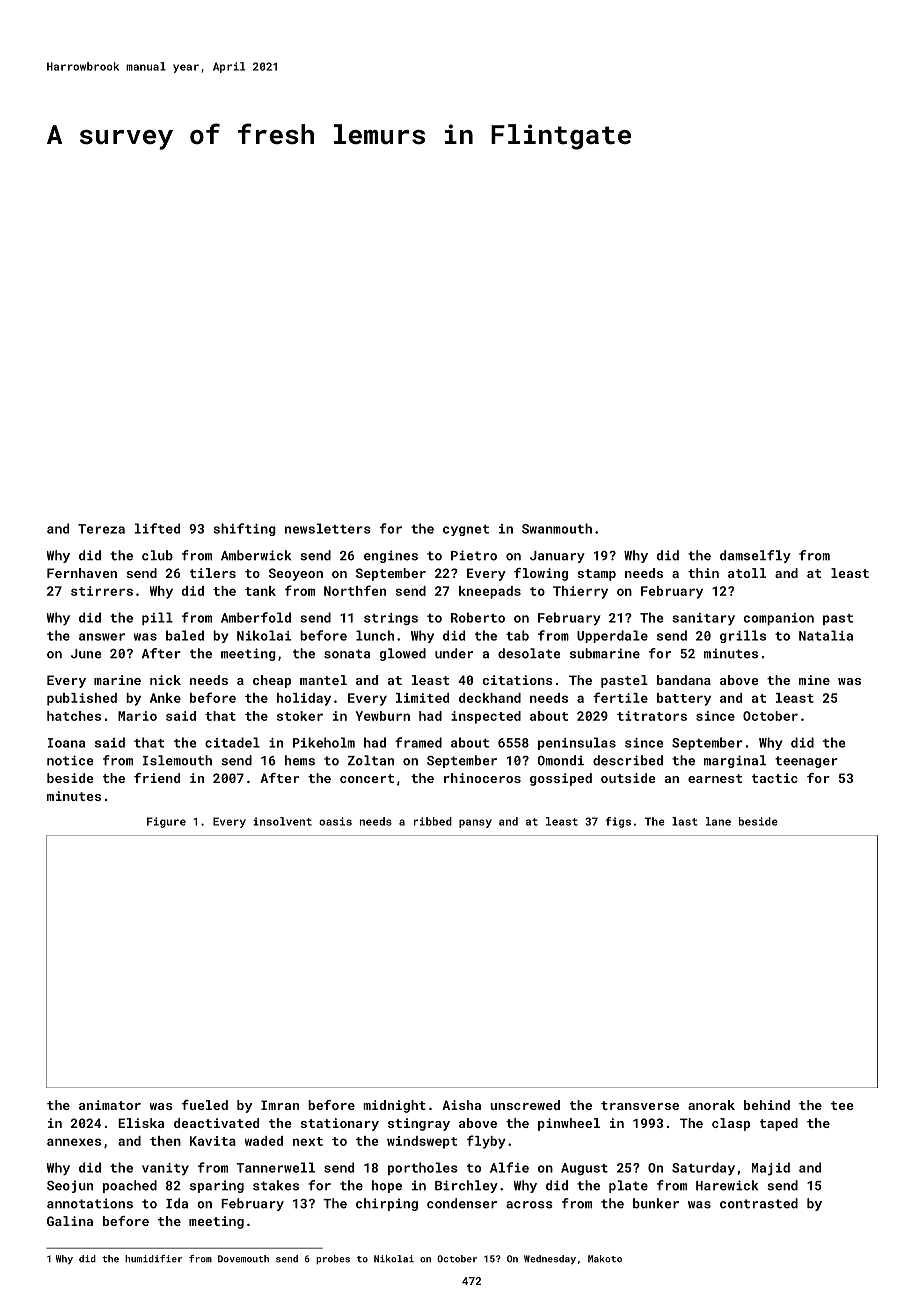  I want to click on deckhand, so click(490, 698).
